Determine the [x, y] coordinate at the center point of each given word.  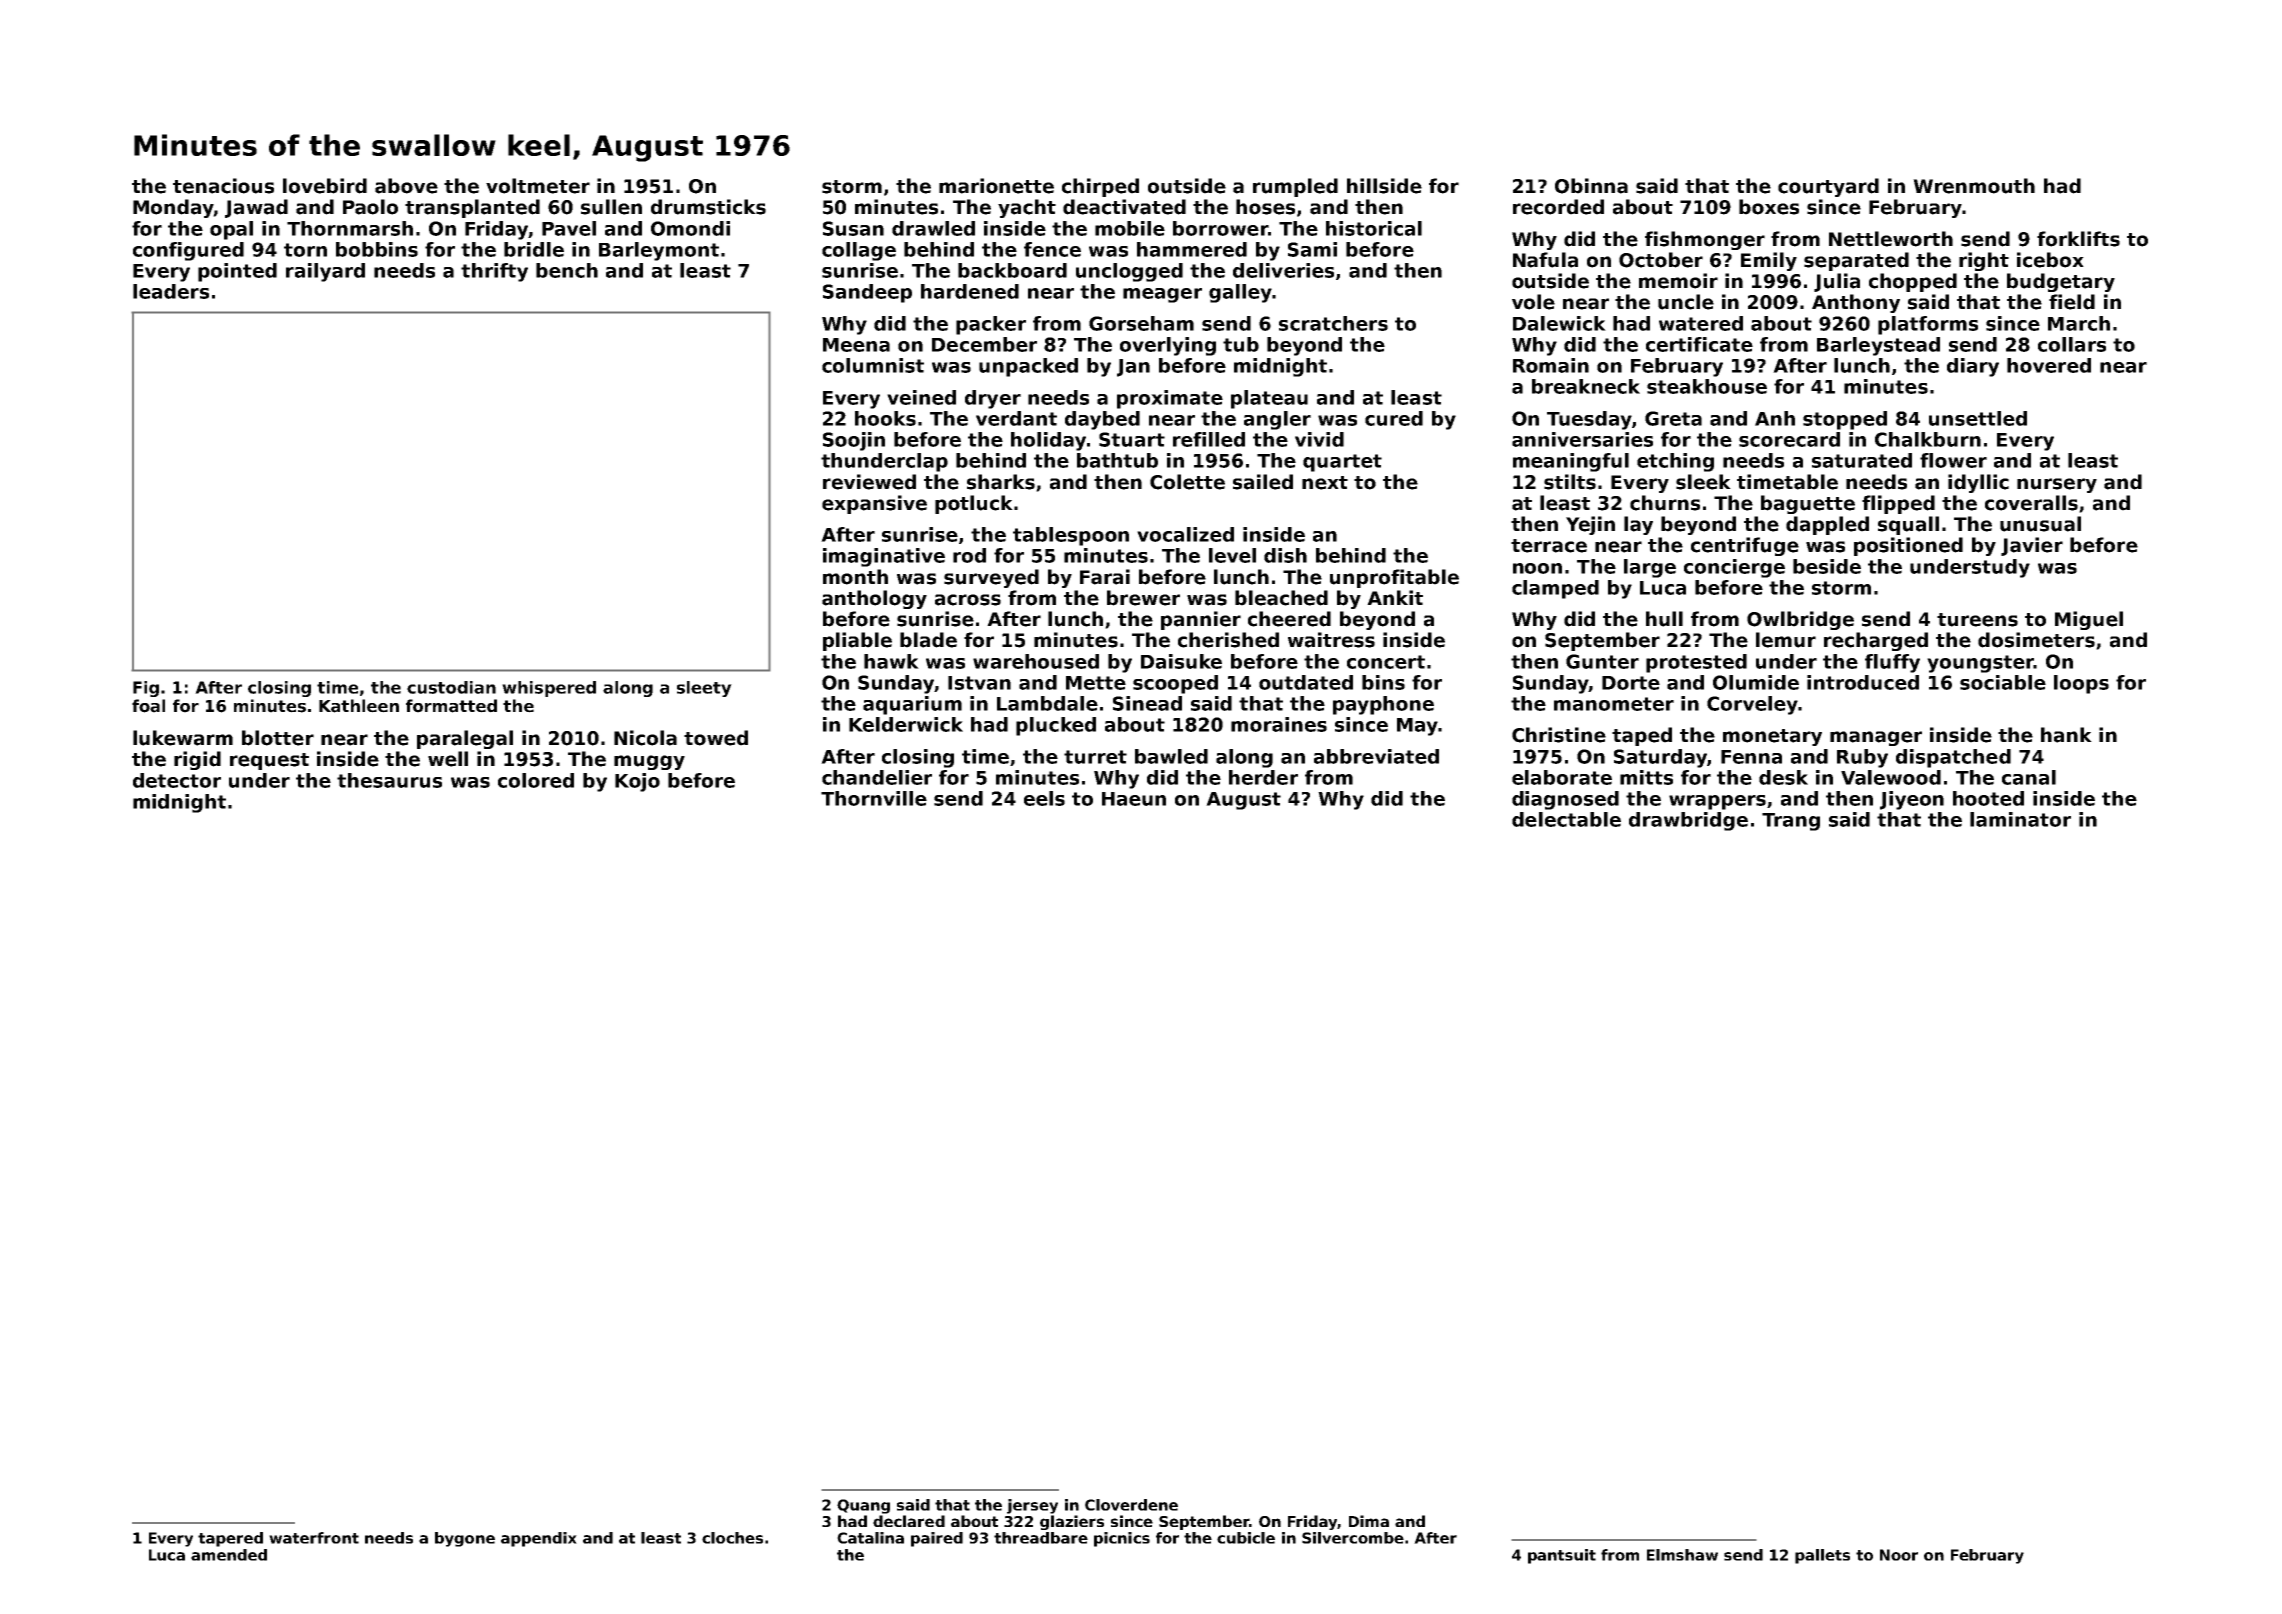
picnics [1122, 1539]
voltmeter [538, 186]
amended [229, 1555]
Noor [1899, 1555]
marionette [996, 186]
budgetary [2061, 282]
